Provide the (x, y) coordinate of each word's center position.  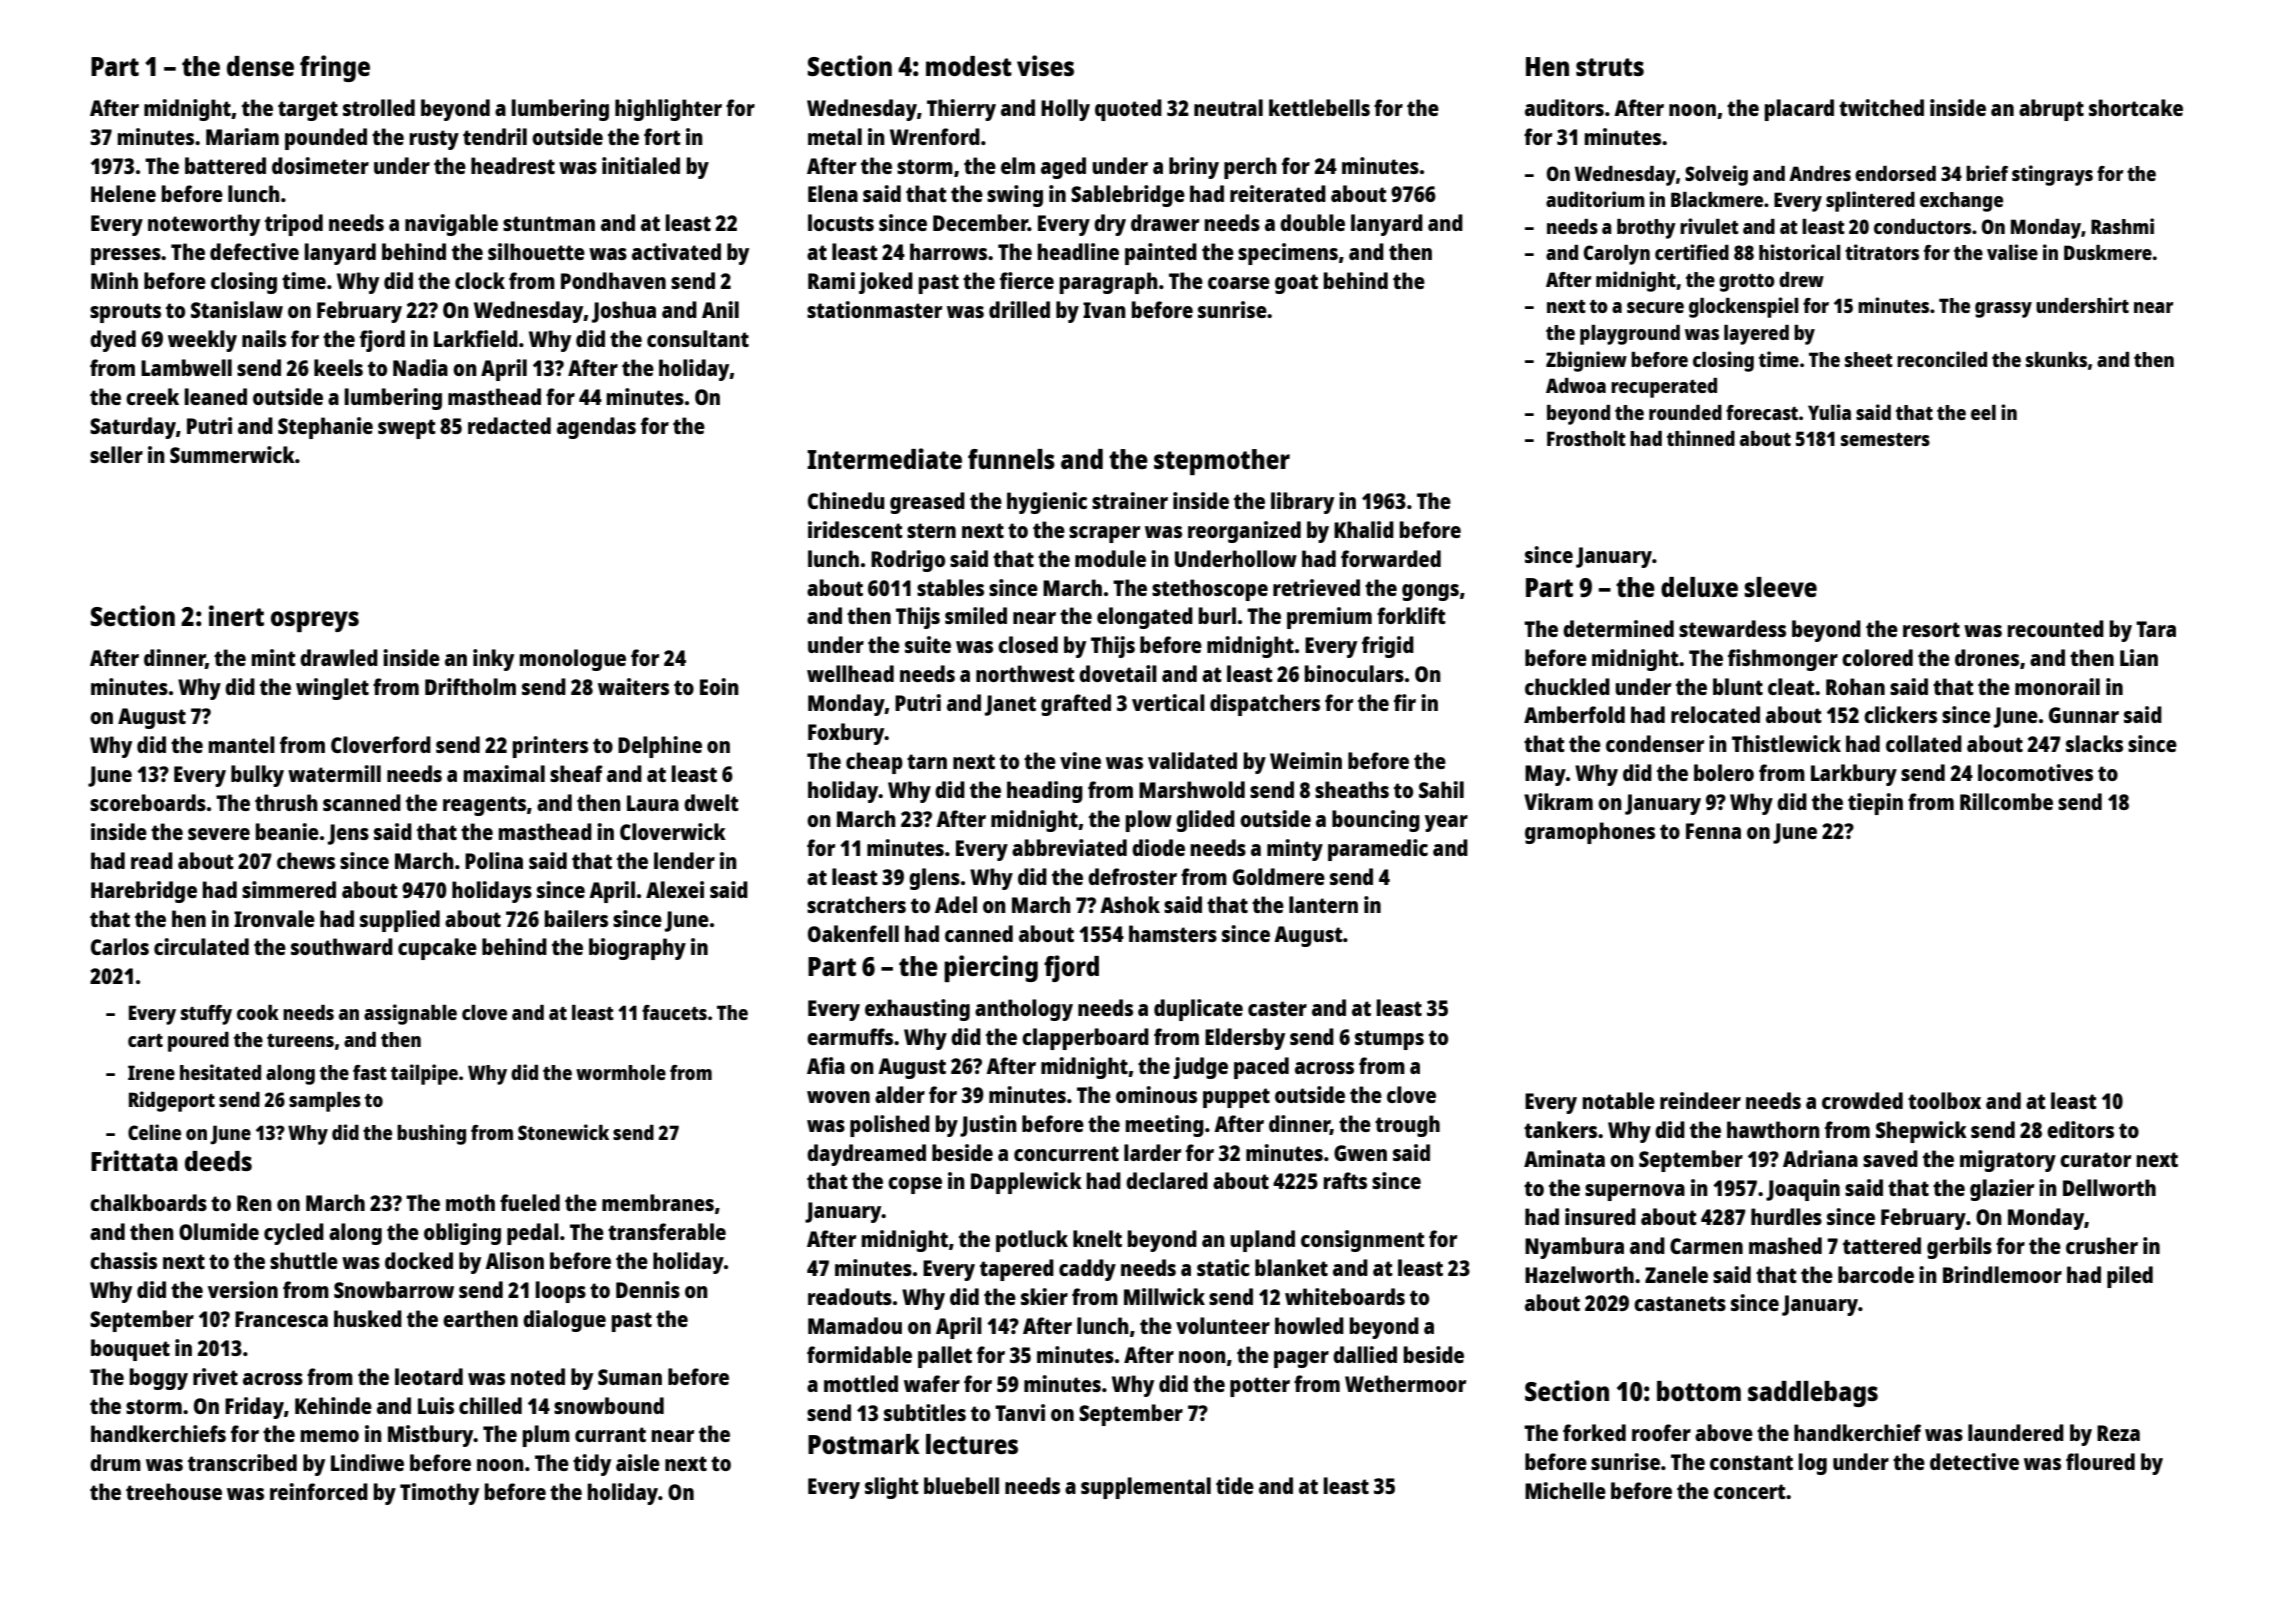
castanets (1680, 1303)
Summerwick (232, 454)
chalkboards (148, 1202)
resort (1931, 629)
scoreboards (148, 802)
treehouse (174, 1491)
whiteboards (1345, 1296)
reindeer (1700, 1100)
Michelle (1565, 1490)
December (980, 222)
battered (225, 165)
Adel (956, 904)
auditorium (1595, 199)
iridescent (855, 529)
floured (2100, 1461)
